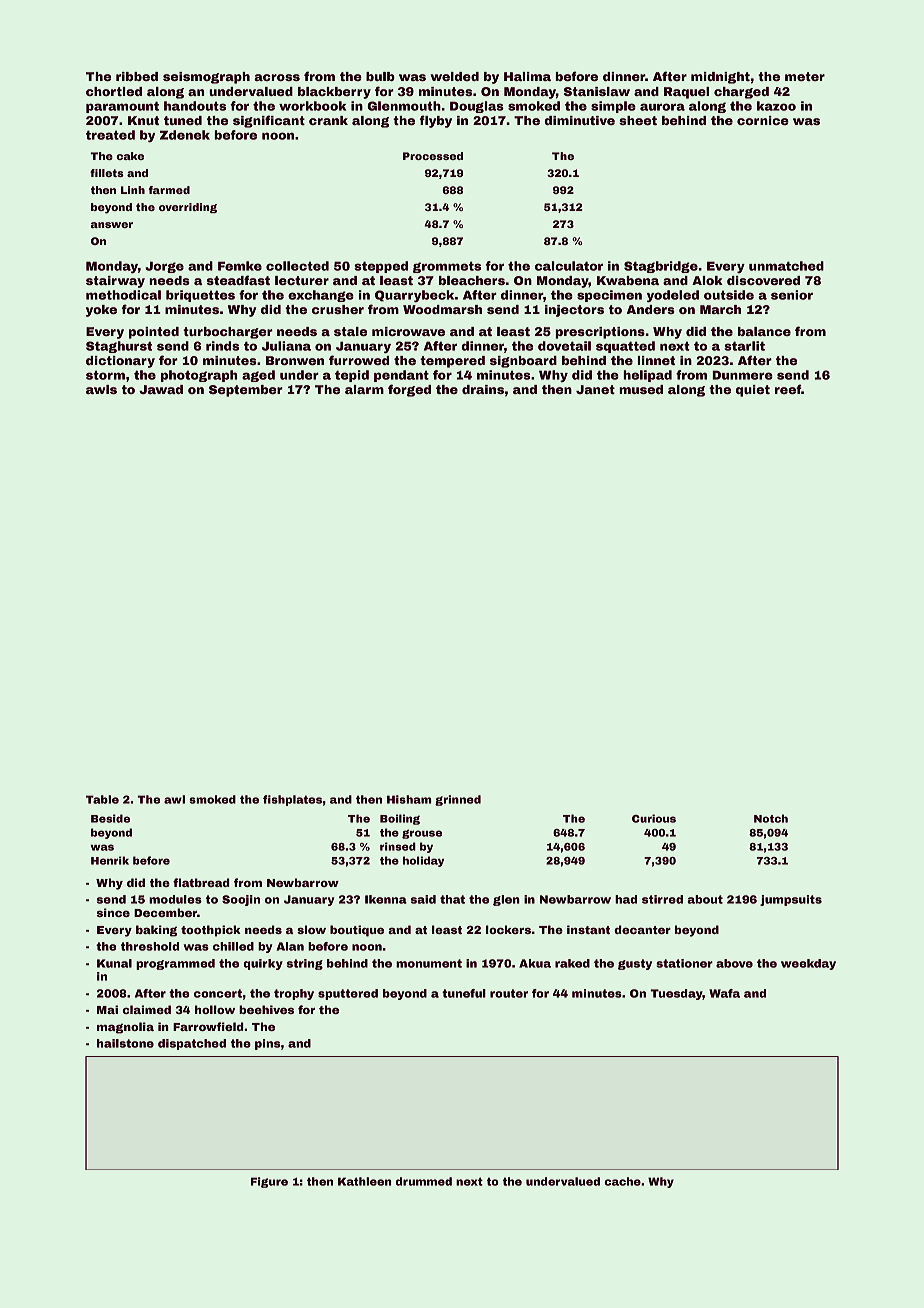 Image resolution: width=924 pixels, height=1308 pixels. Describe the element at coordinates (107, 1009) in the image. I see `Mai` at that location.
